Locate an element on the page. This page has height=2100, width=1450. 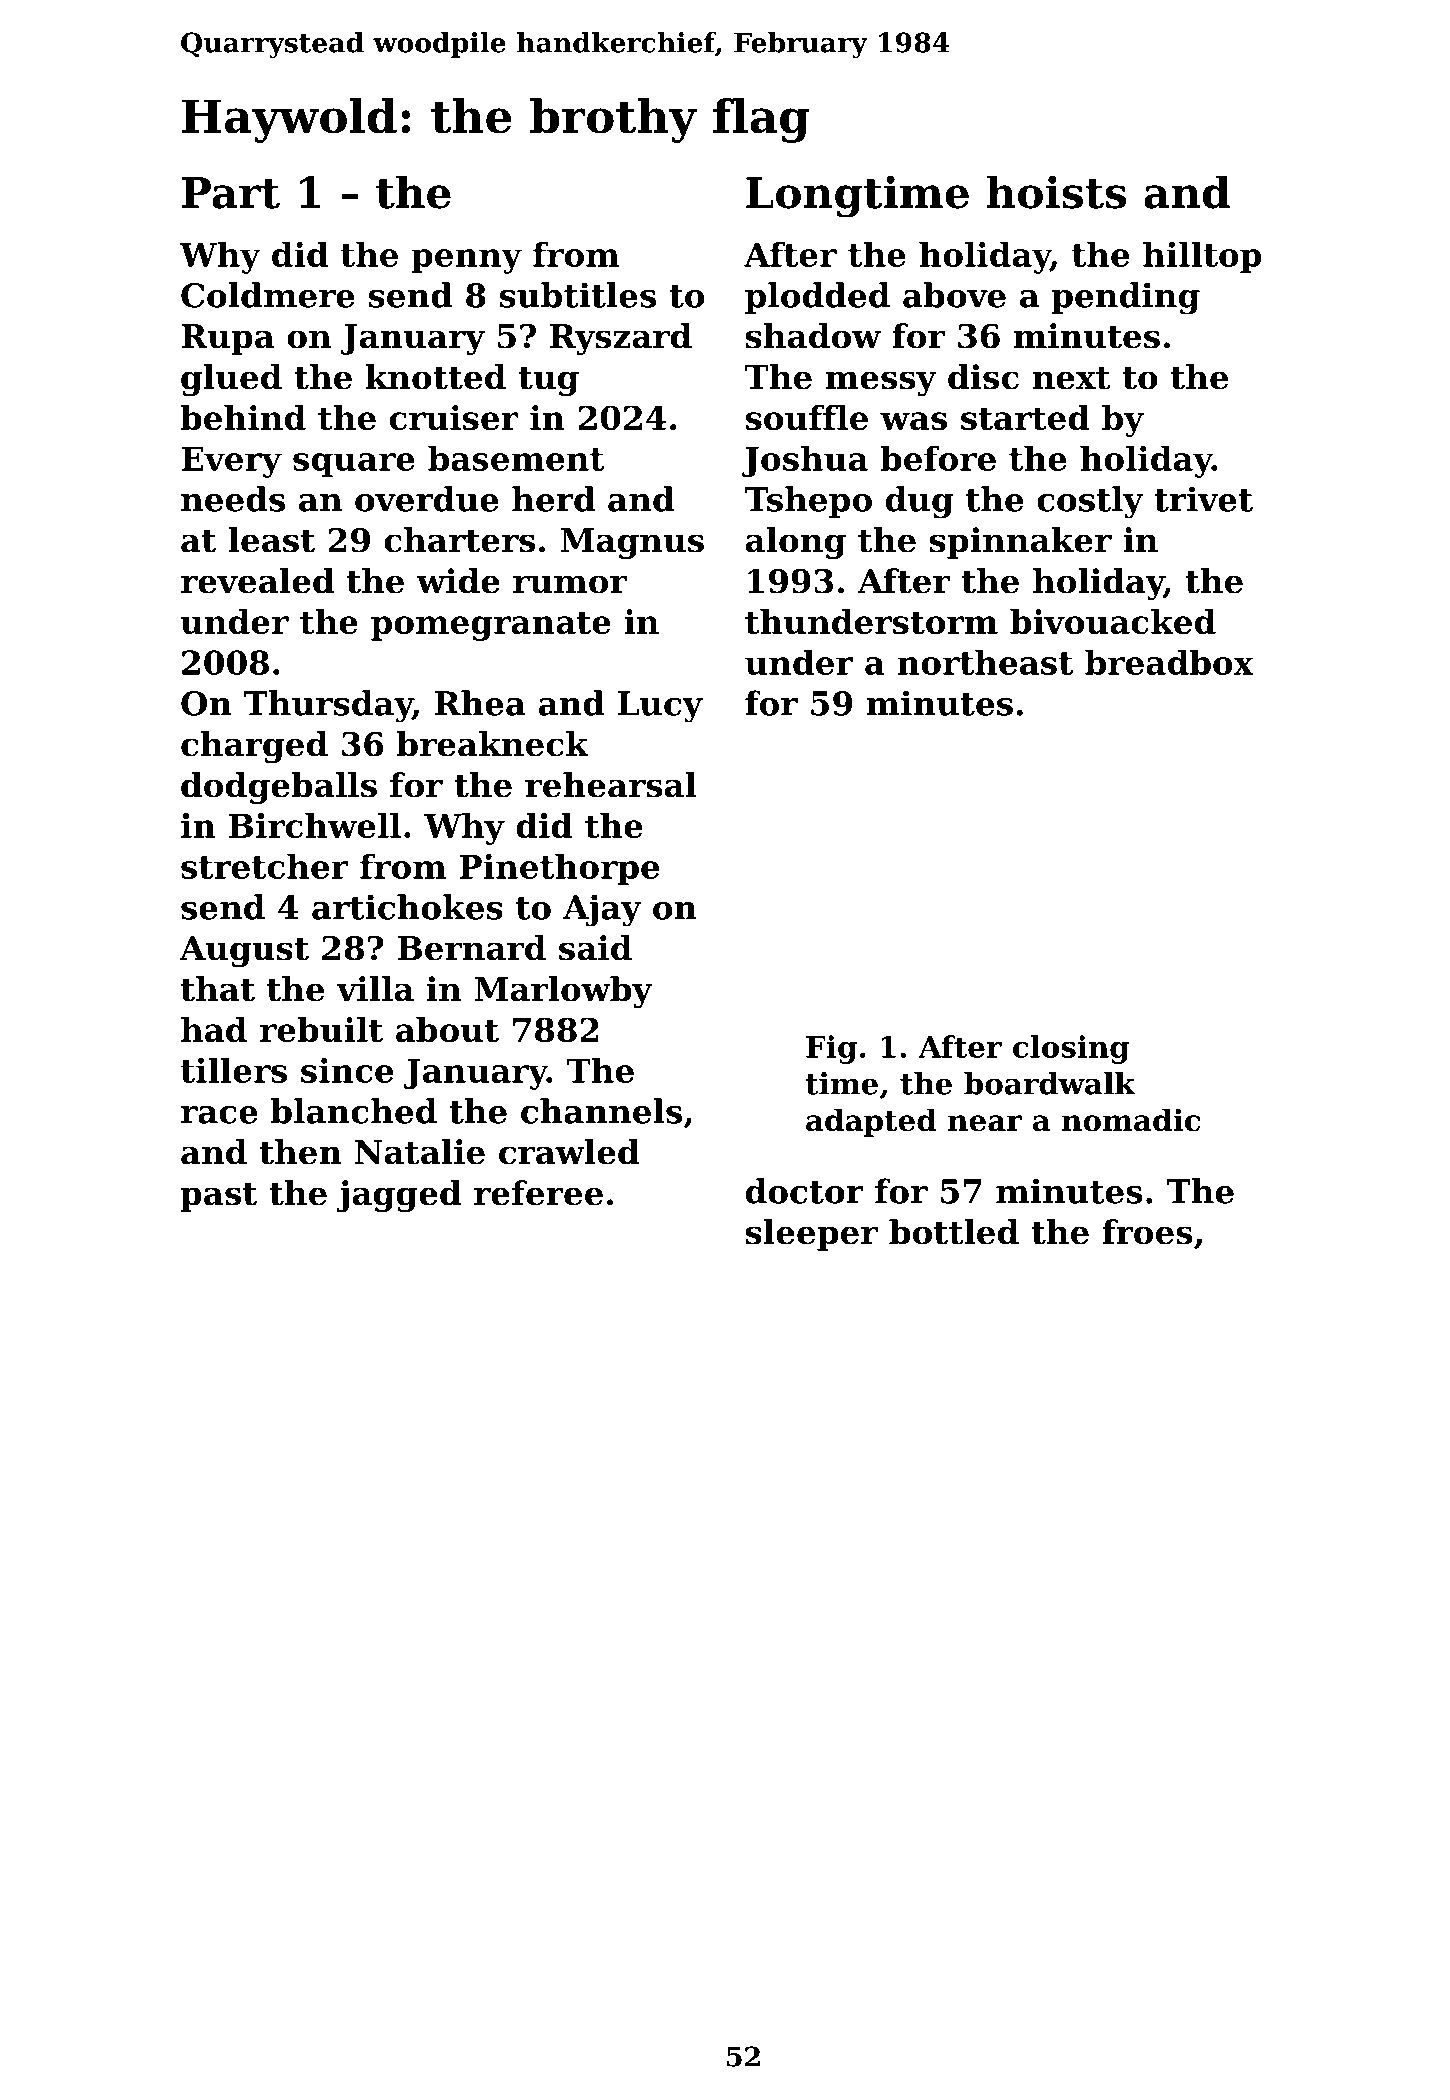
disc is located at coordinates (983, 377).
